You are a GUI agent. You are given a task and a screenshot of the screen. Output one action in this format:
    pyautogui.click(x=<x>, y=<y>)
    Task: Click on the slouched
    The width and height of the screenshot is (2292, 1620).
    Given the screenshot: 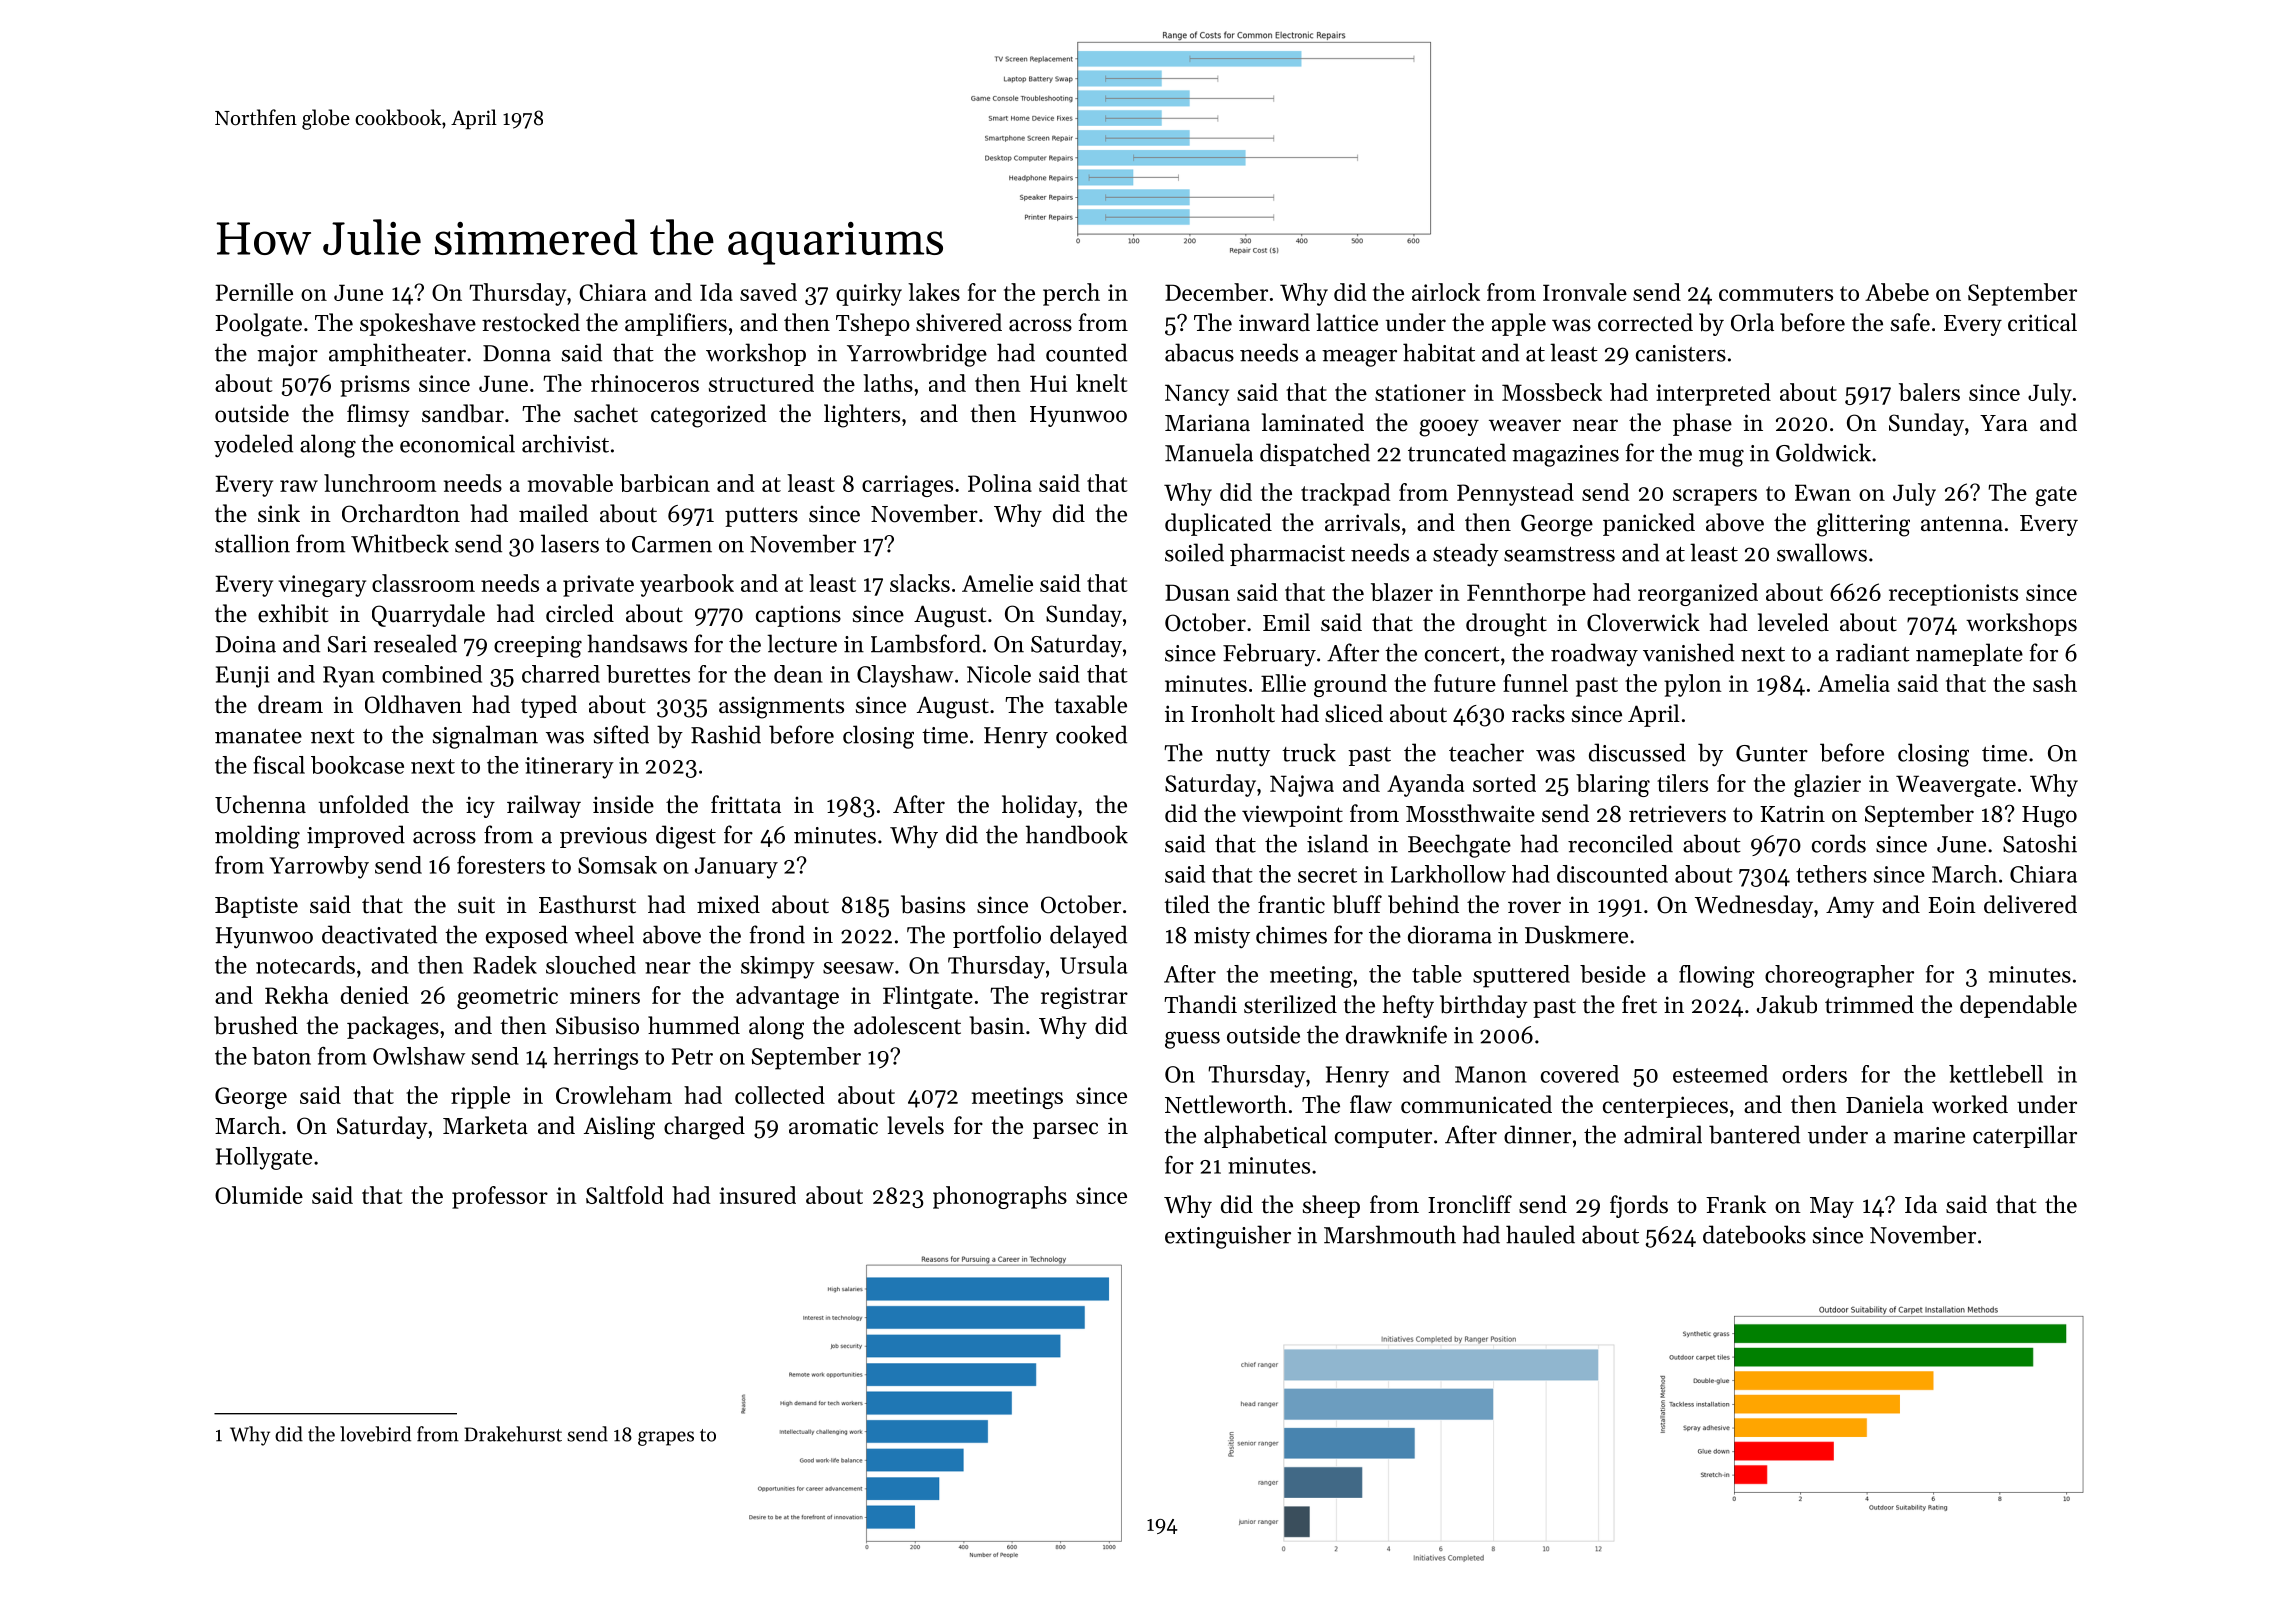 What is the action you would take?
    pyautogui.click(x=591, y=965)
